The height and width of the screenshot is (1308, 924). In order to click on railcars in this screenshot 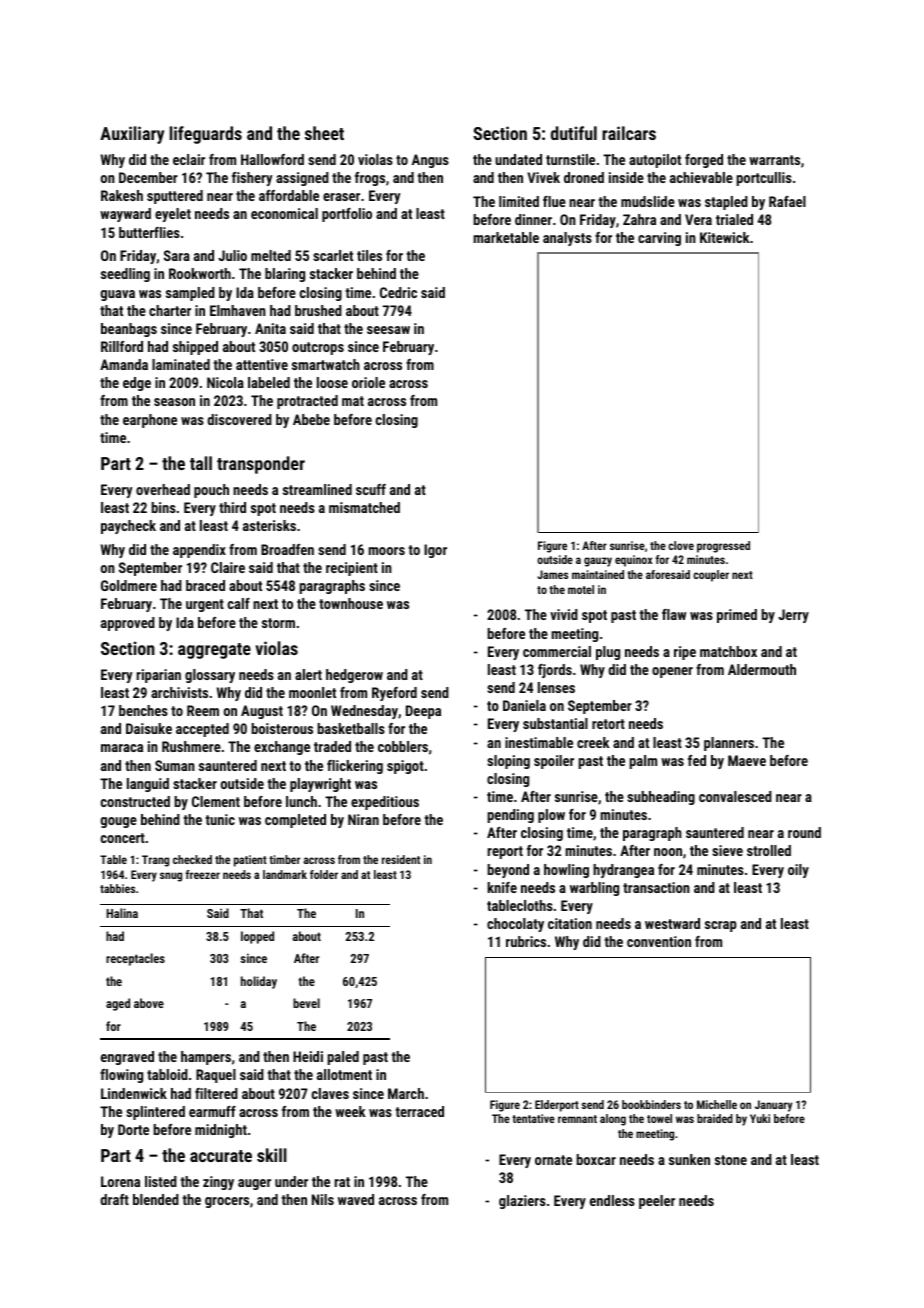, I will do `click(629, 133)`.
